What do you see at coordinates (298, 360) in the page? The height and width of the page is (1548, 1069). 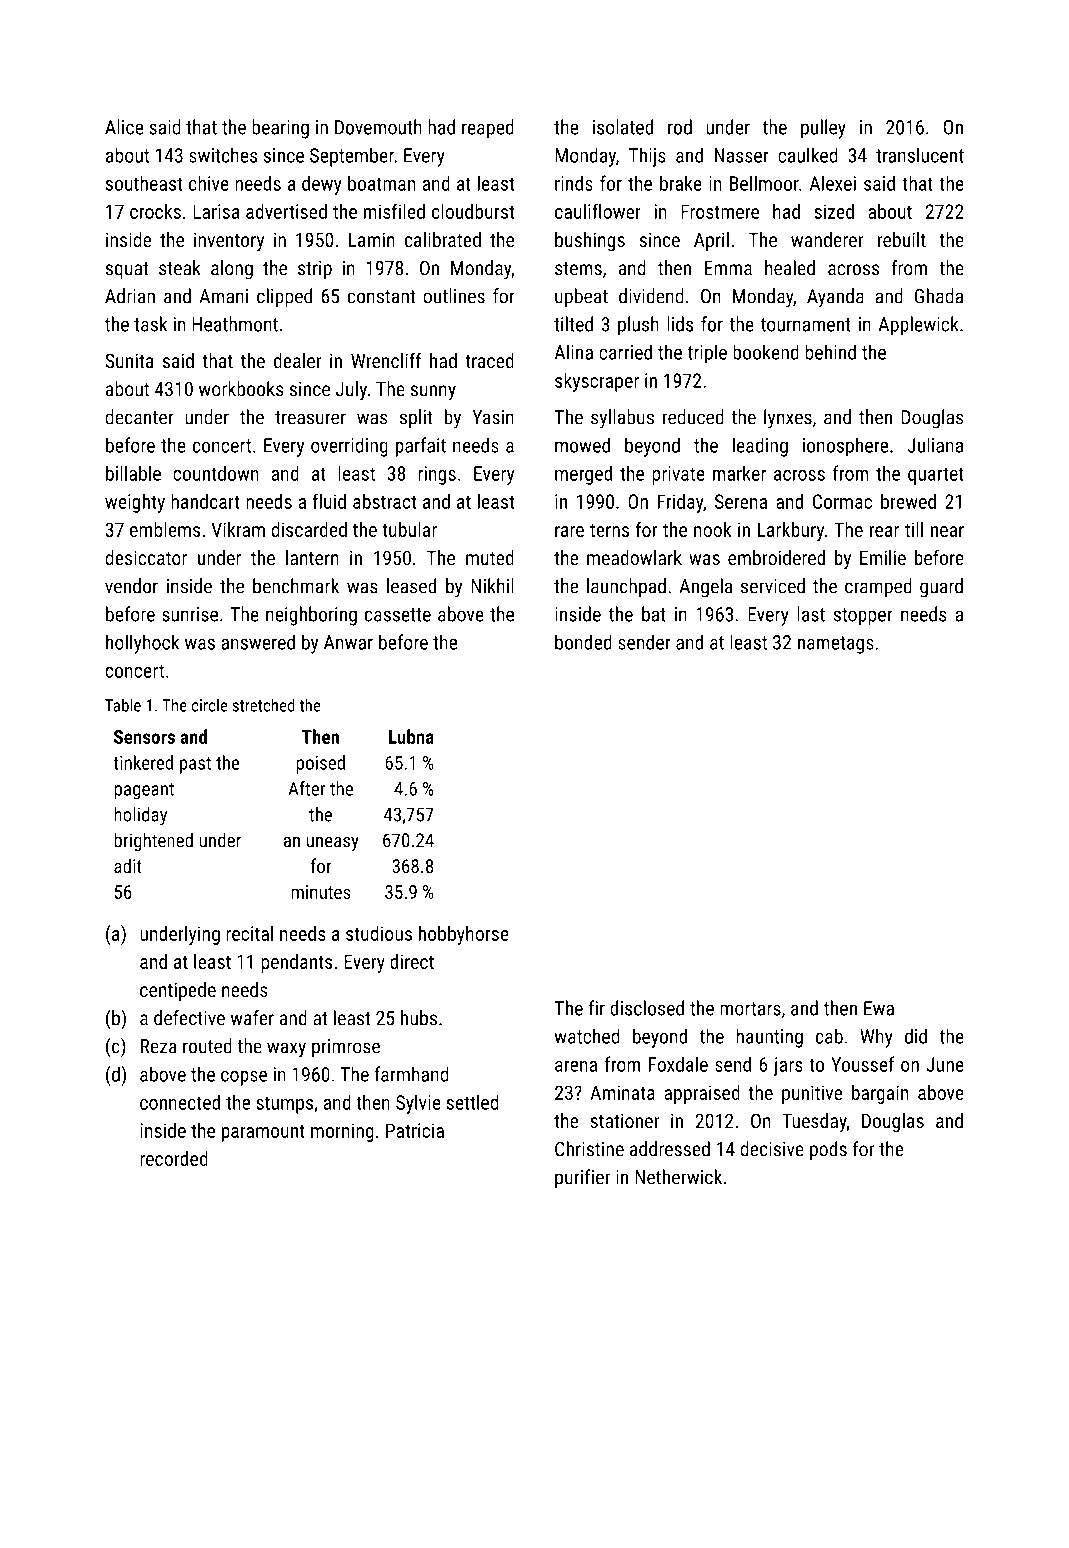 I see `dealer` at bounding box center [298, 360].
